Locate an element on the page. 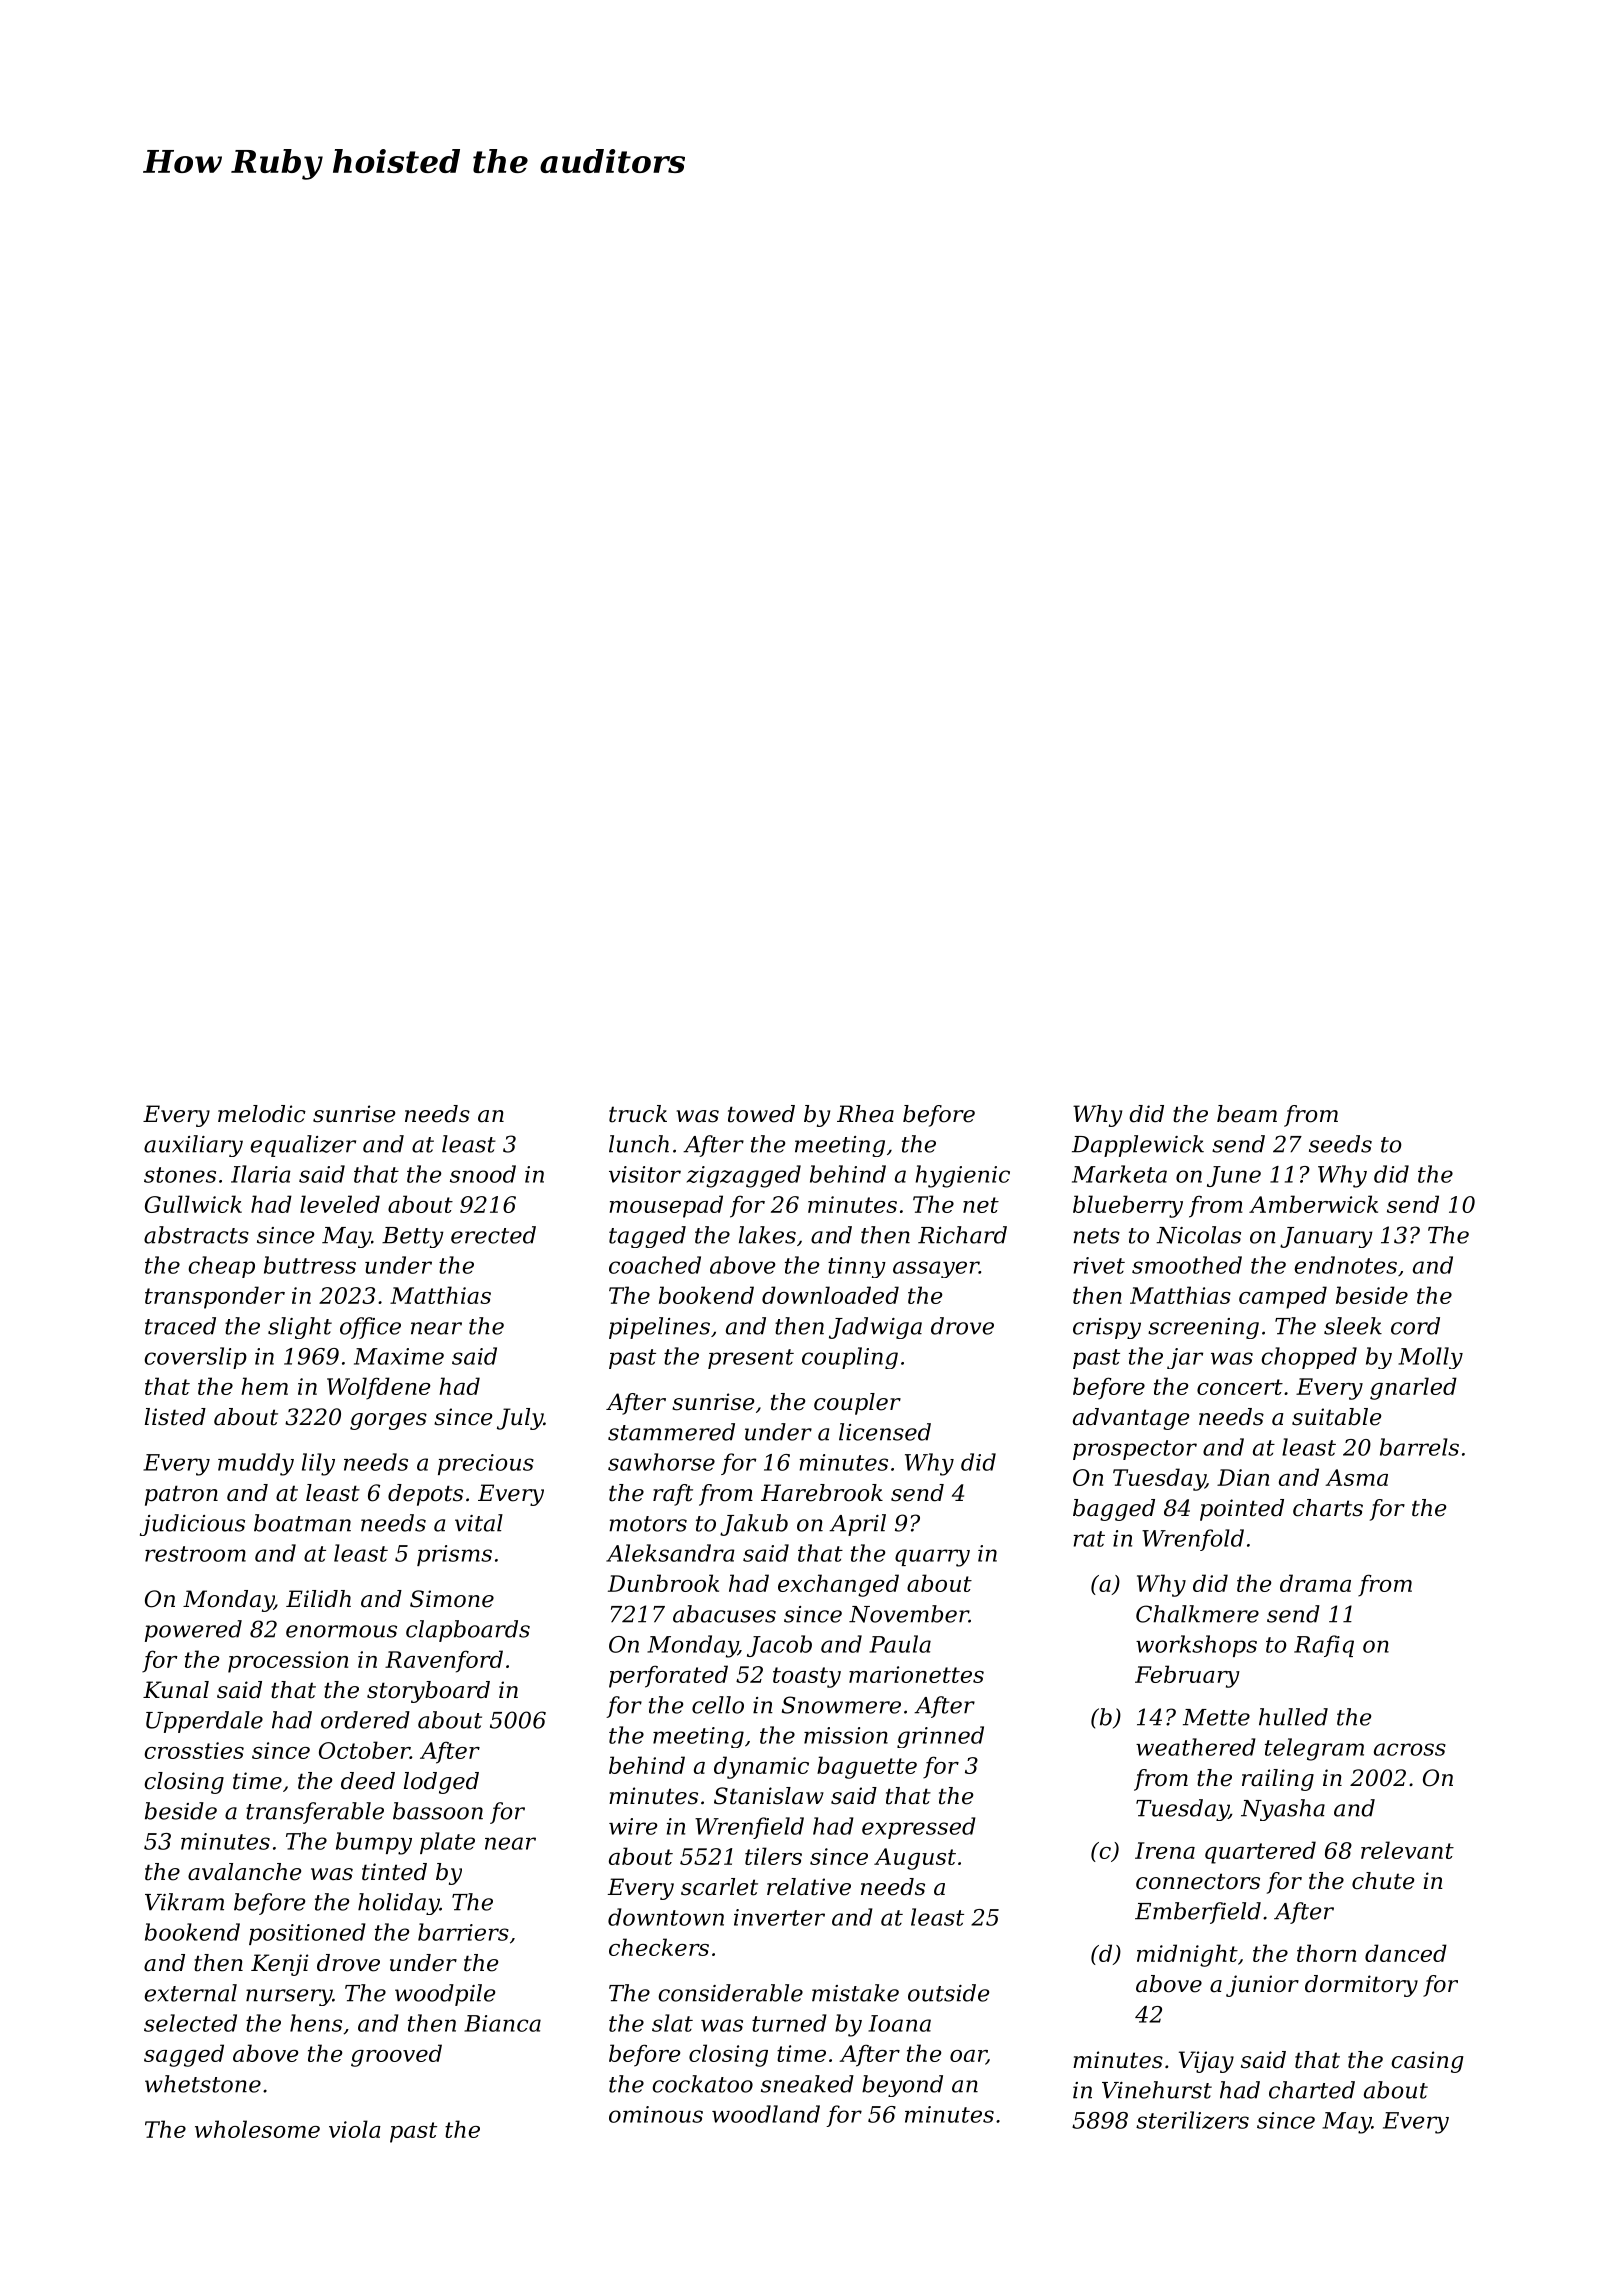 This document has width=1620, height=2292. towed is located at coordinates (761, 1114).
